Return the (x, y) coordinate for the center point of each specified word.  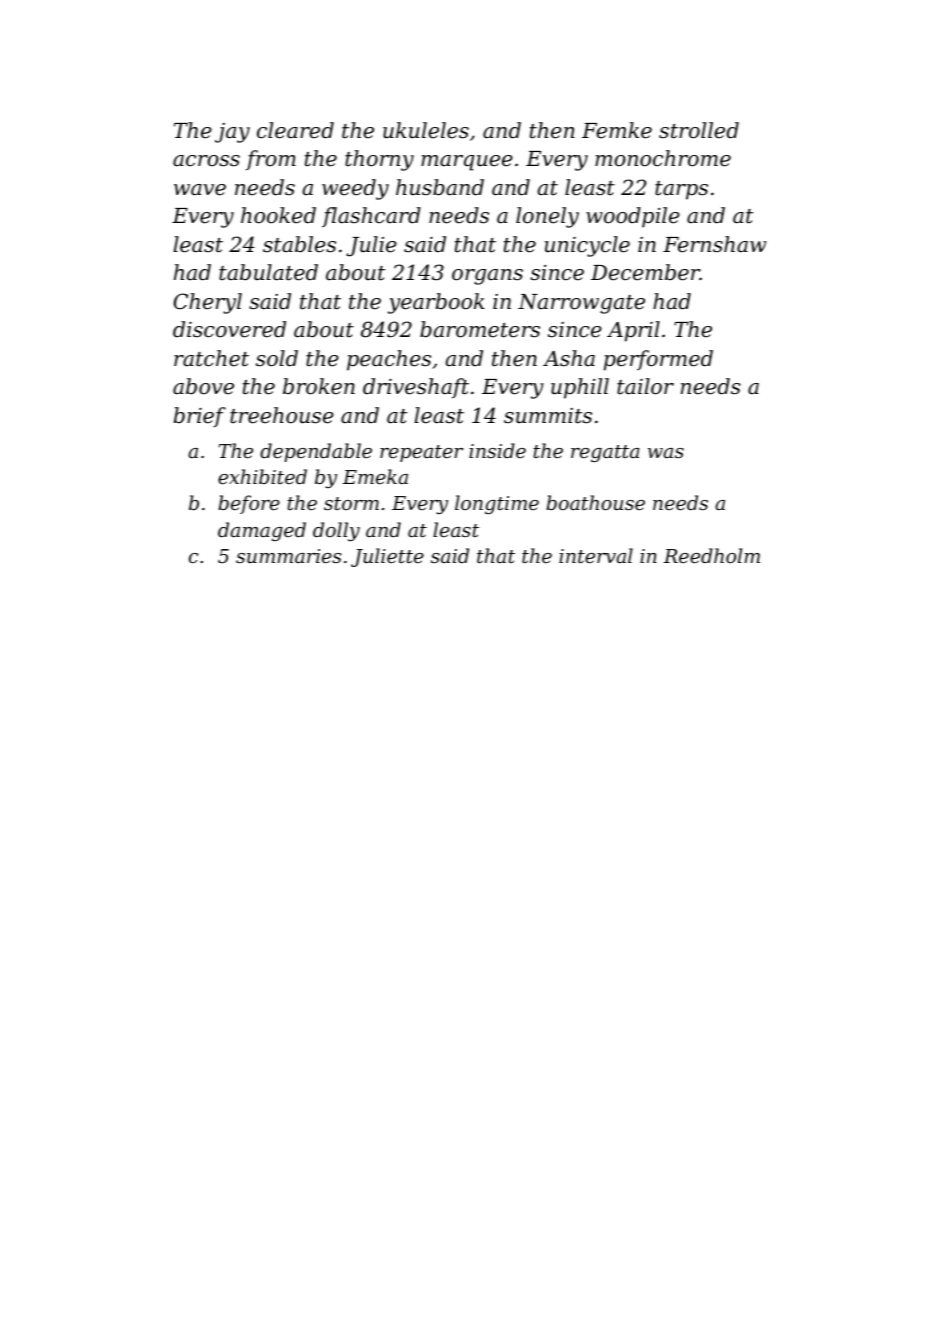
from (271, 160)
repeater (421, 453)
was (666, 453)
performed (658, 360)
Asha (569, 358)
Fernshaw (714, 244)
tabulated (268, 272)
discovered (229, 329)
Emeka (375, 476)
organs (487, 277)
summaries (288, 556)
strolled (699, 130)
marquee (467, 163)
